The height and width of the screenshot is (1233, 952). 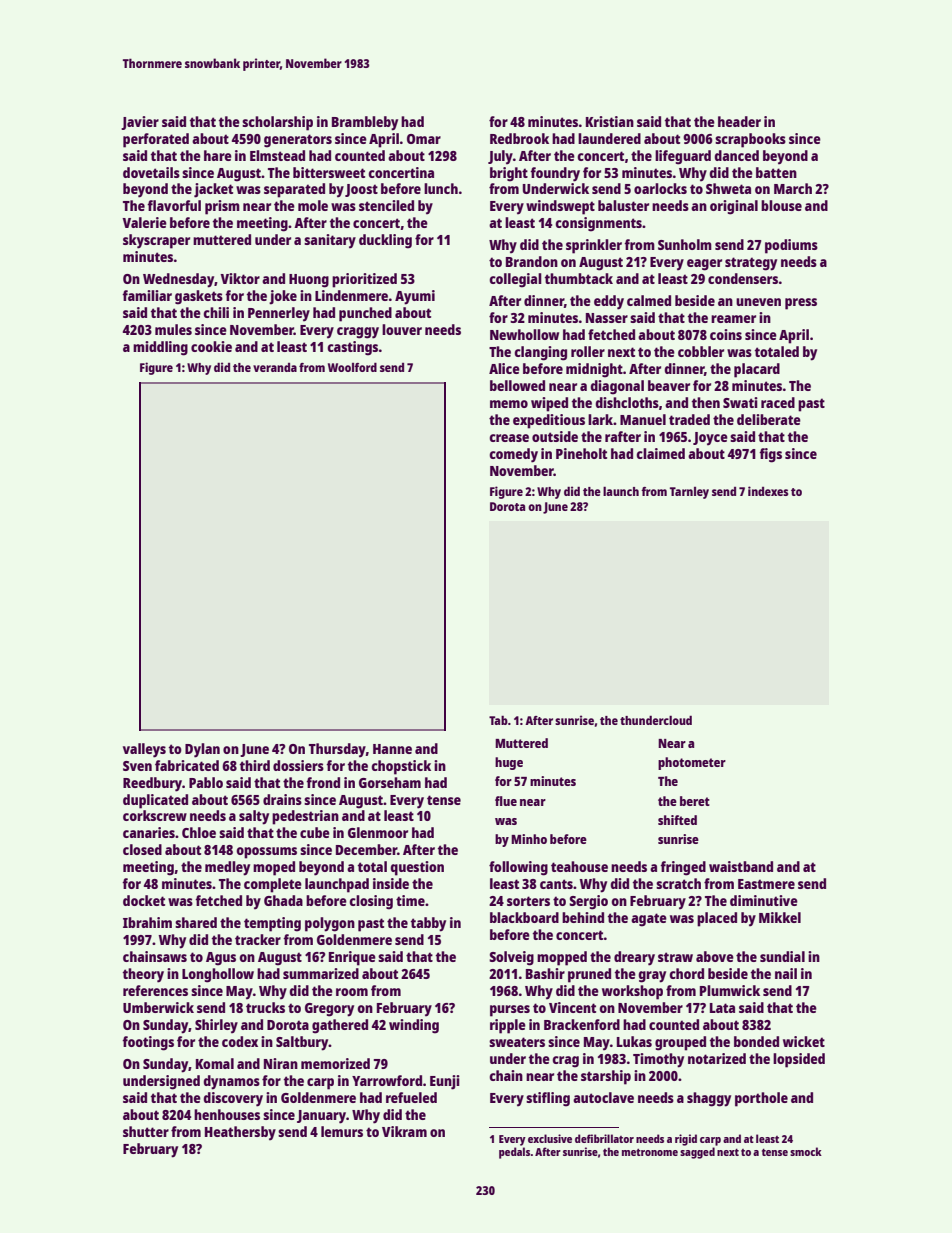 What do you see at coordinates (148, 1043) in the screenshot?
I see `footings` at bounding box center [148, 1043].
